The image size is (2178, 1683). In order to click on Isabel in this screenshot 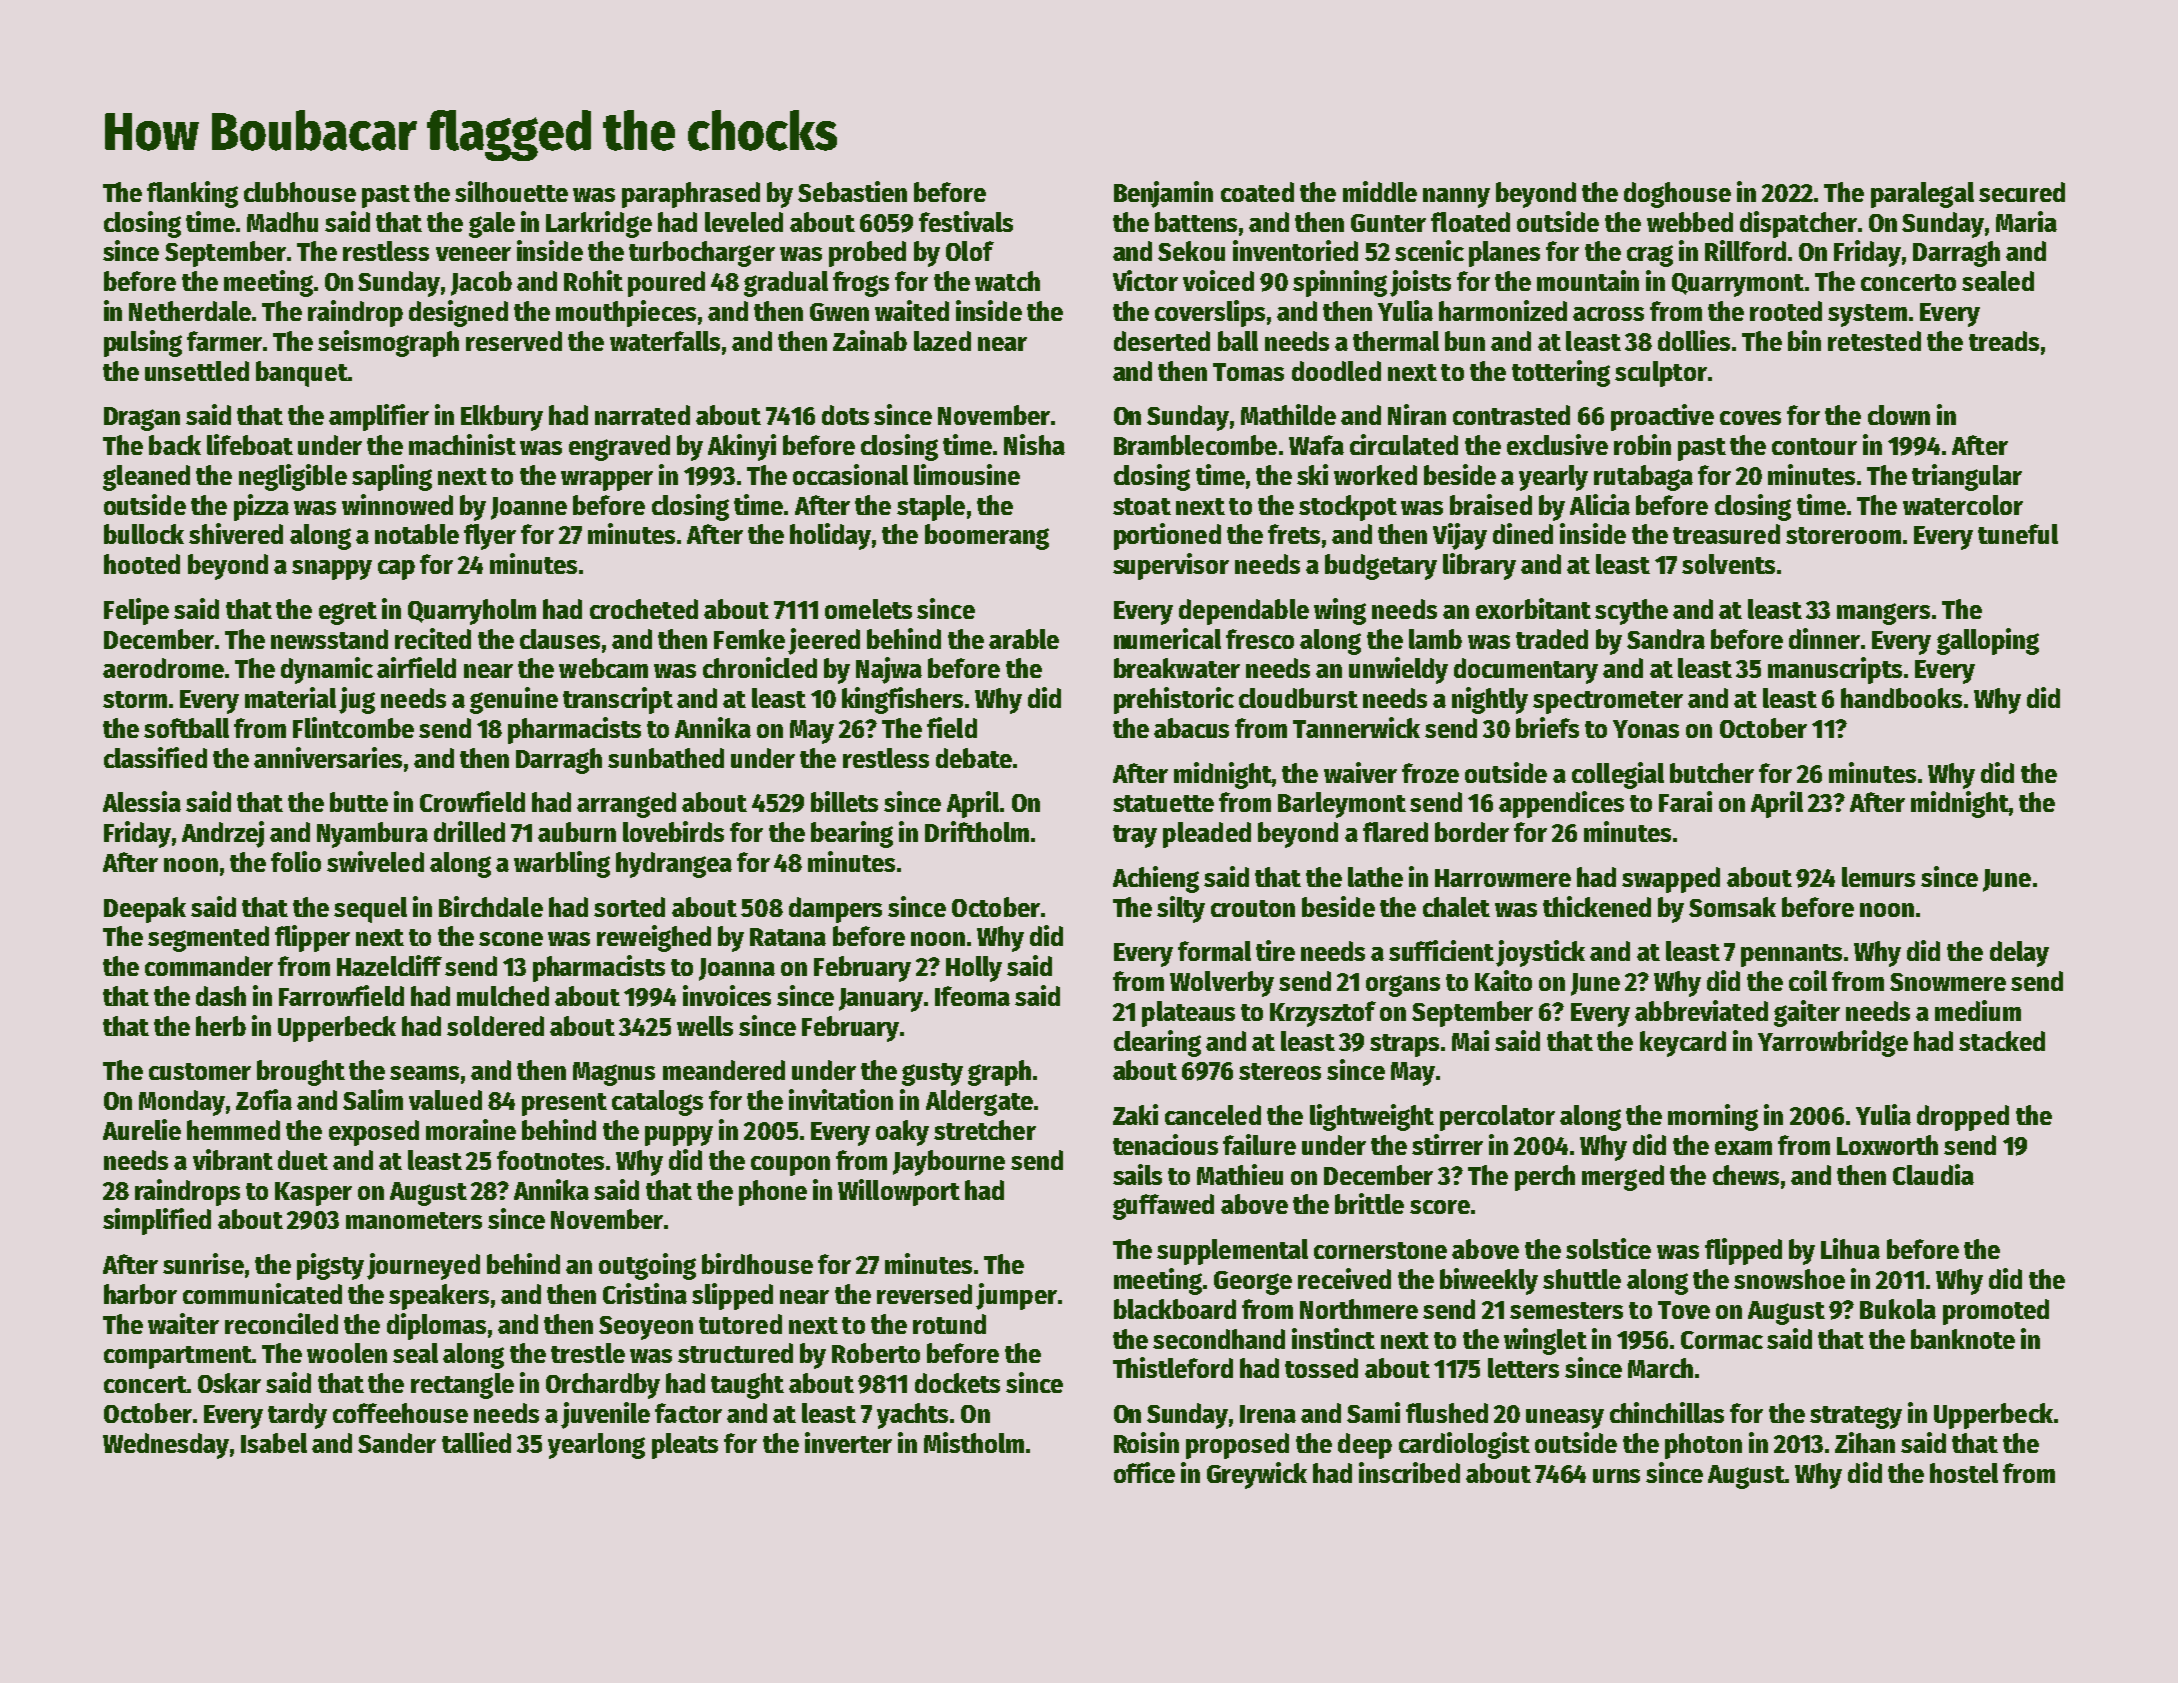, I will do `click(274, 1443)`.
